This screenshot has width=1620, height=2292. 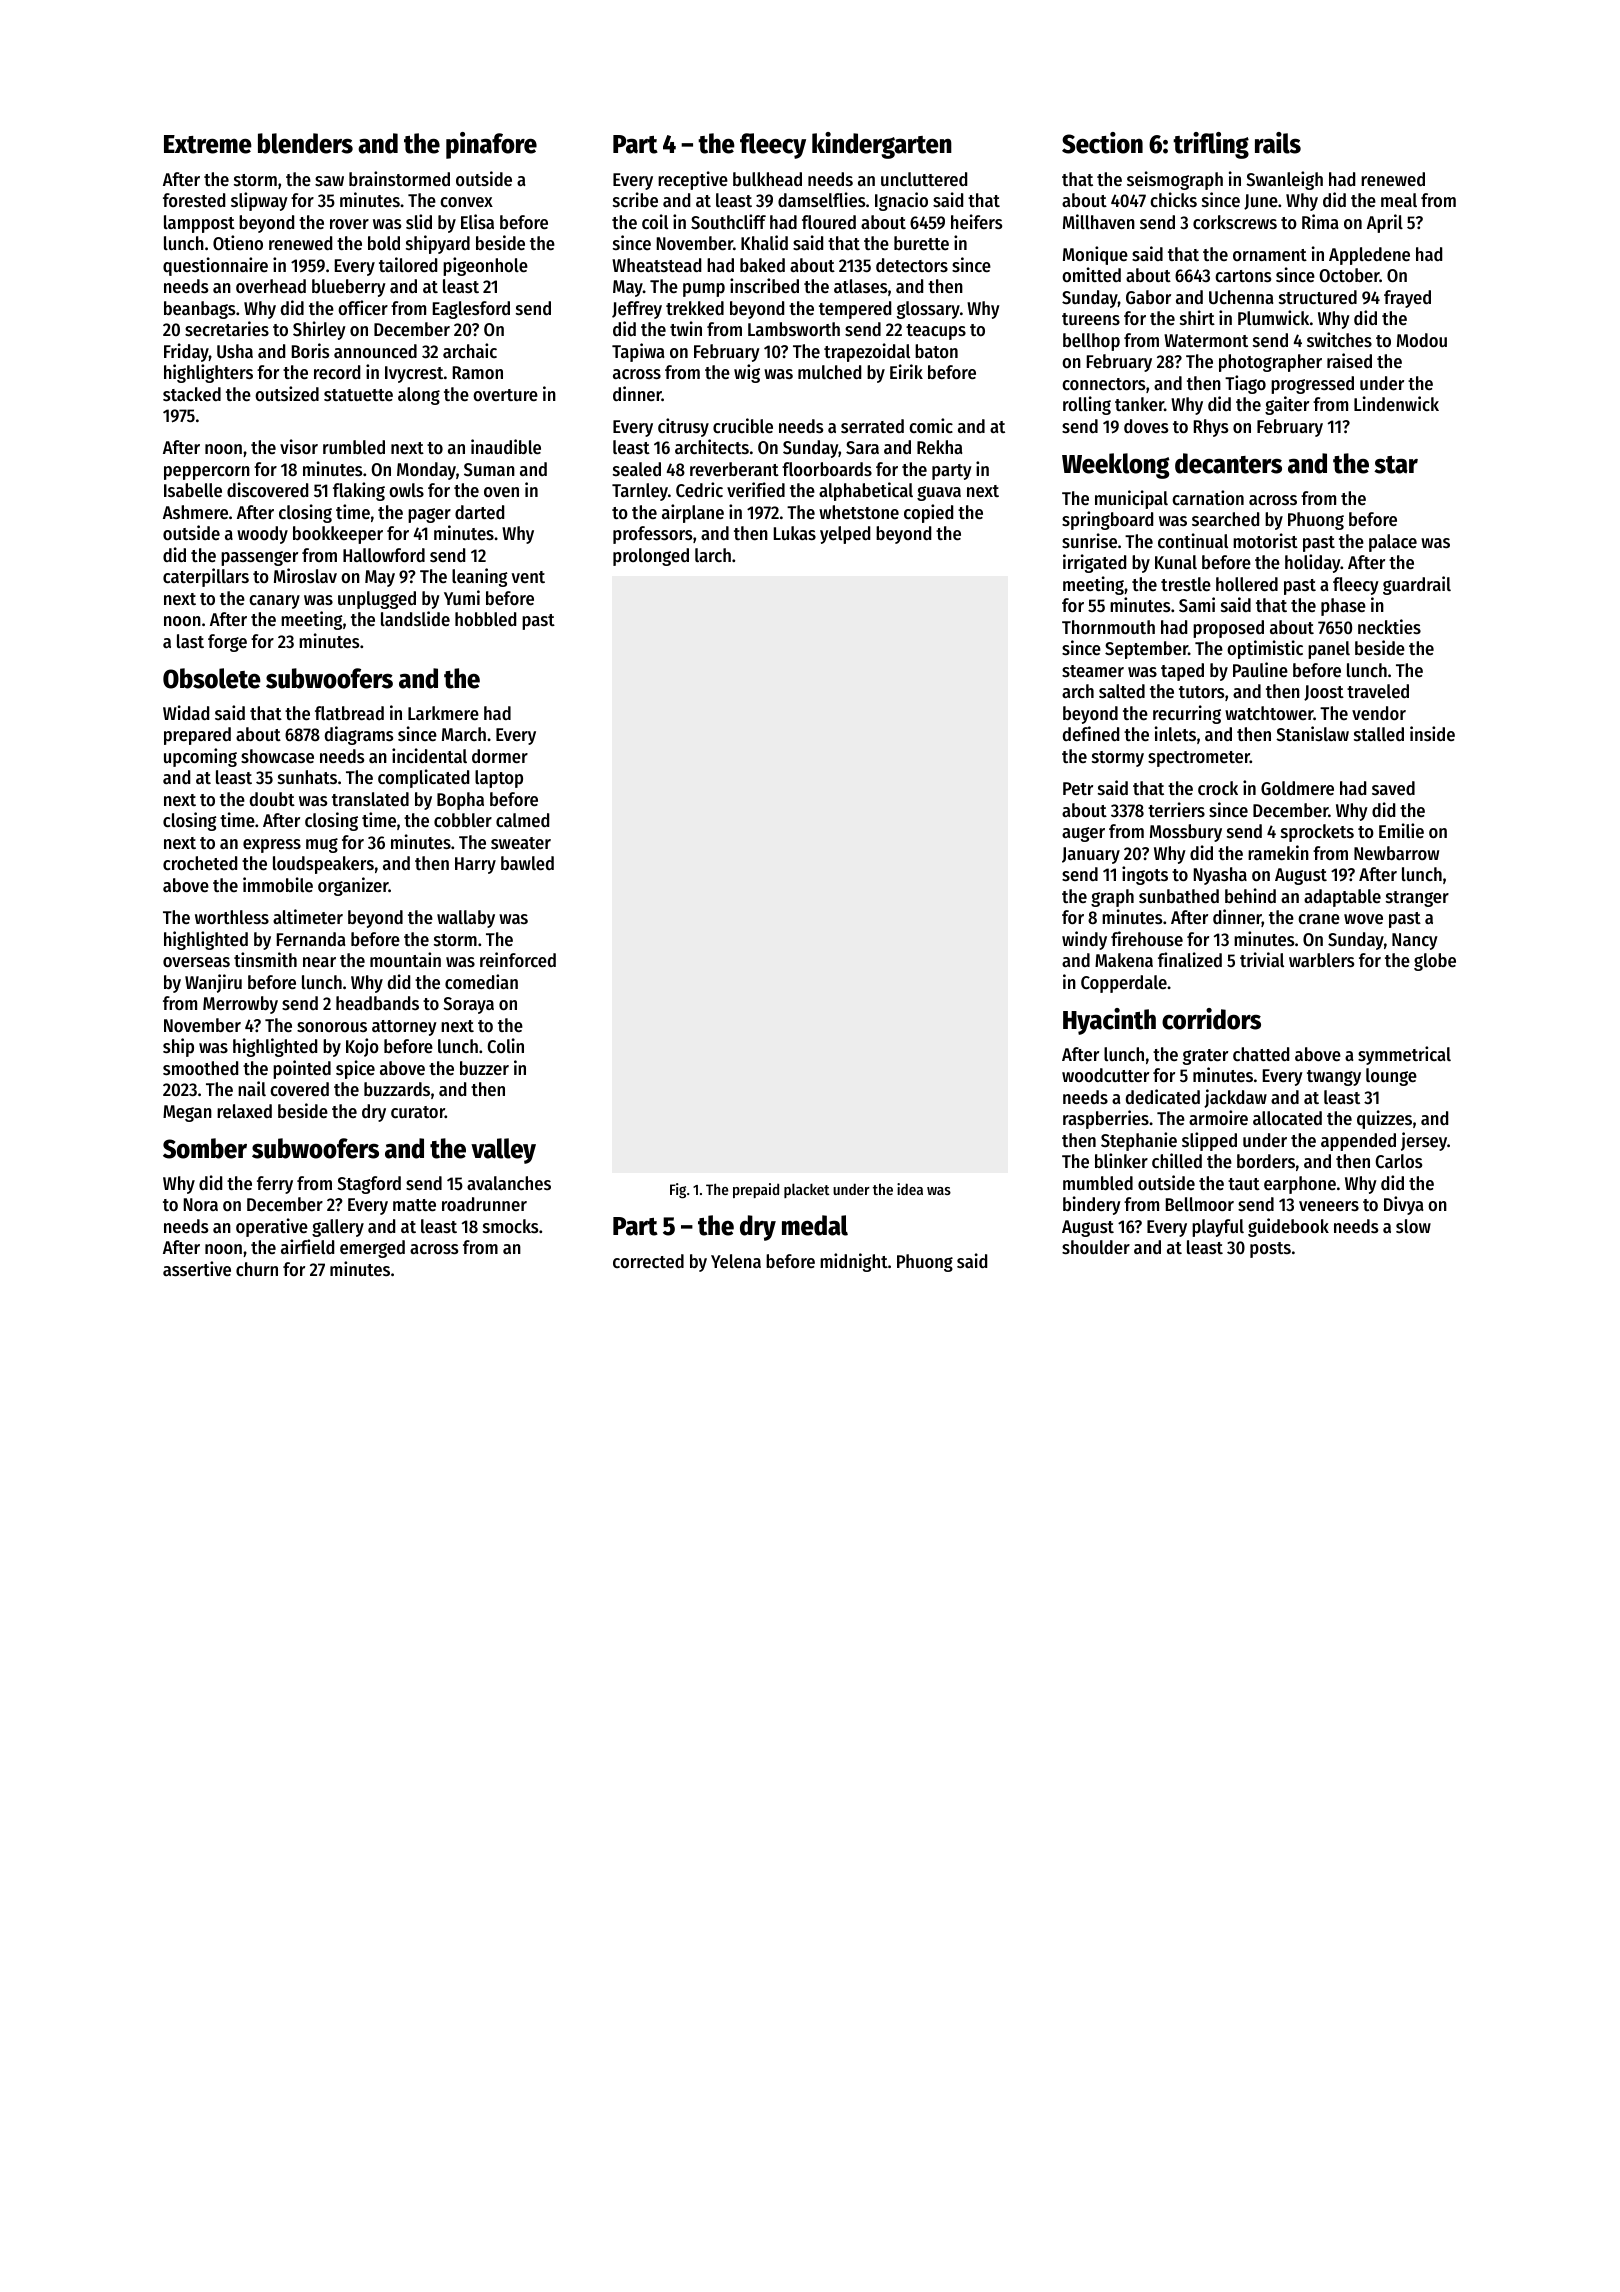 What do you see at coordinates (1116, 466) in the screenshot?
I see `Weeklong` at bounding box center [1116, 466].
